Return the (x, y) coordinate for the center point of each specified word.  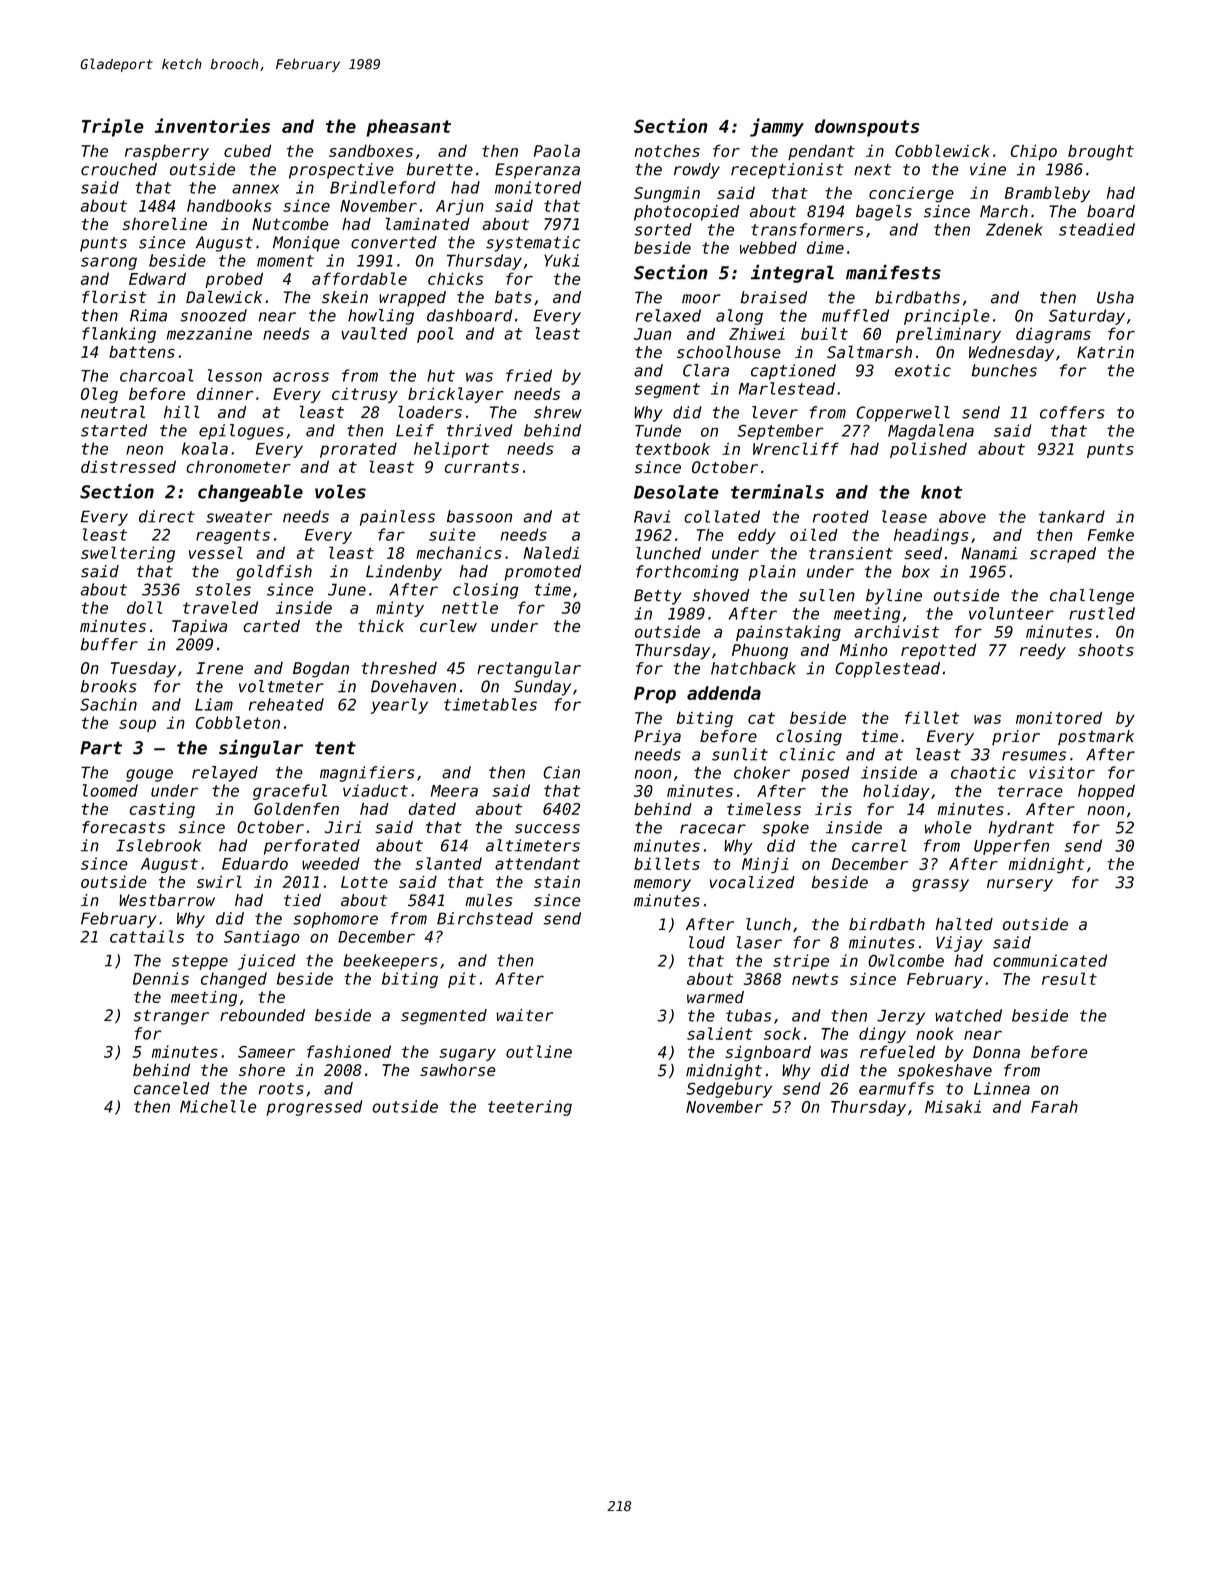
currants (481, 467)
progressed (314, 1108)
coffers (1072, 412)
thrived (479, 430)
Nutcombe (290, 224)
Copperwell (903, 414)
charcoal (157, 375)
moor (701, 299)
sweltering (128, 554)
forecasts (123, 827)
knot (942, 492)
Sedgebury (729, 1090)
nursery (1020, 885)
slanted (448, 863)
